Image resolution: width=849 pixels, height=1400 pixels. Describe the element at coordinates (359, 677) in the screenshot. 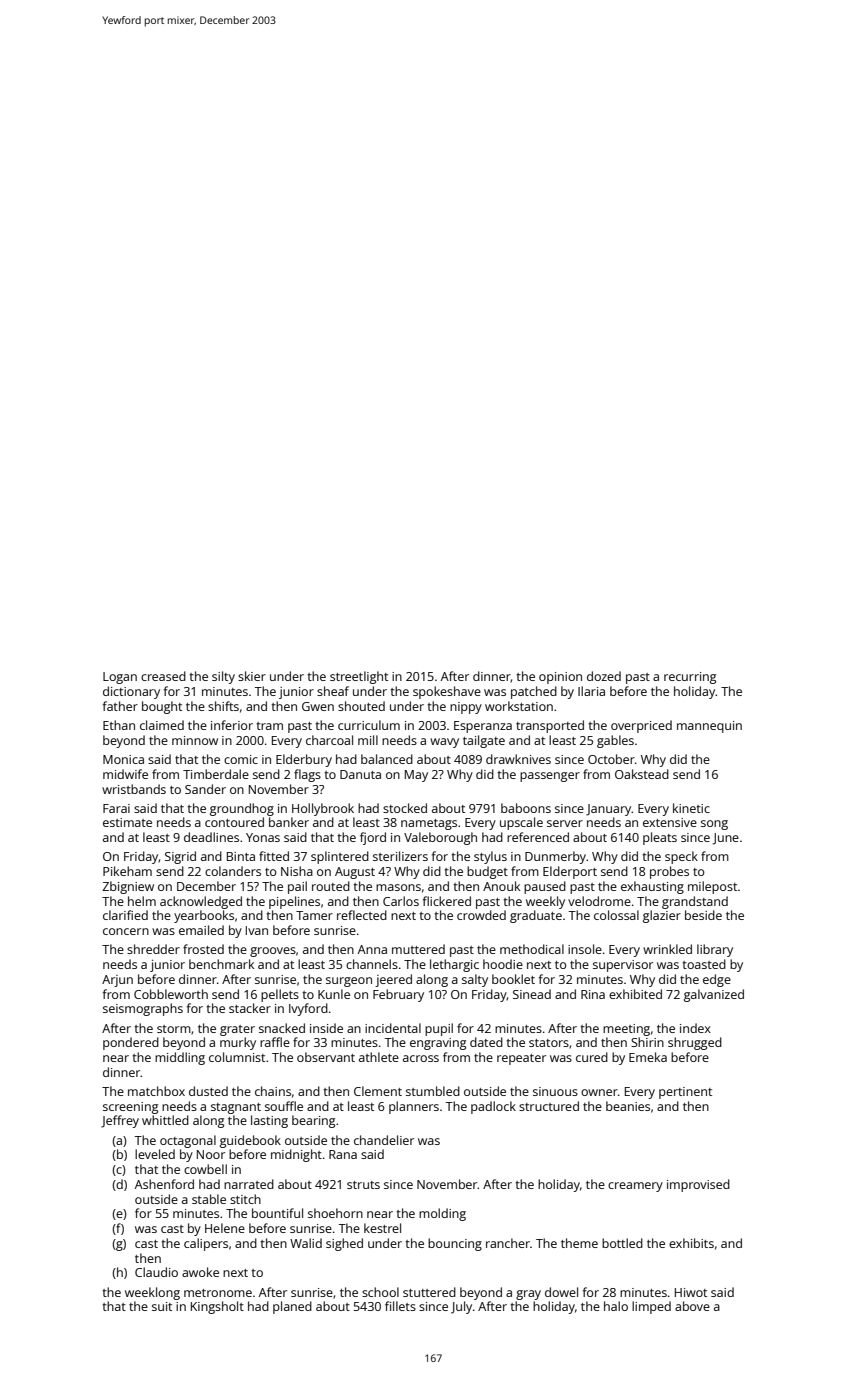

I see `streetlight` at that location.
